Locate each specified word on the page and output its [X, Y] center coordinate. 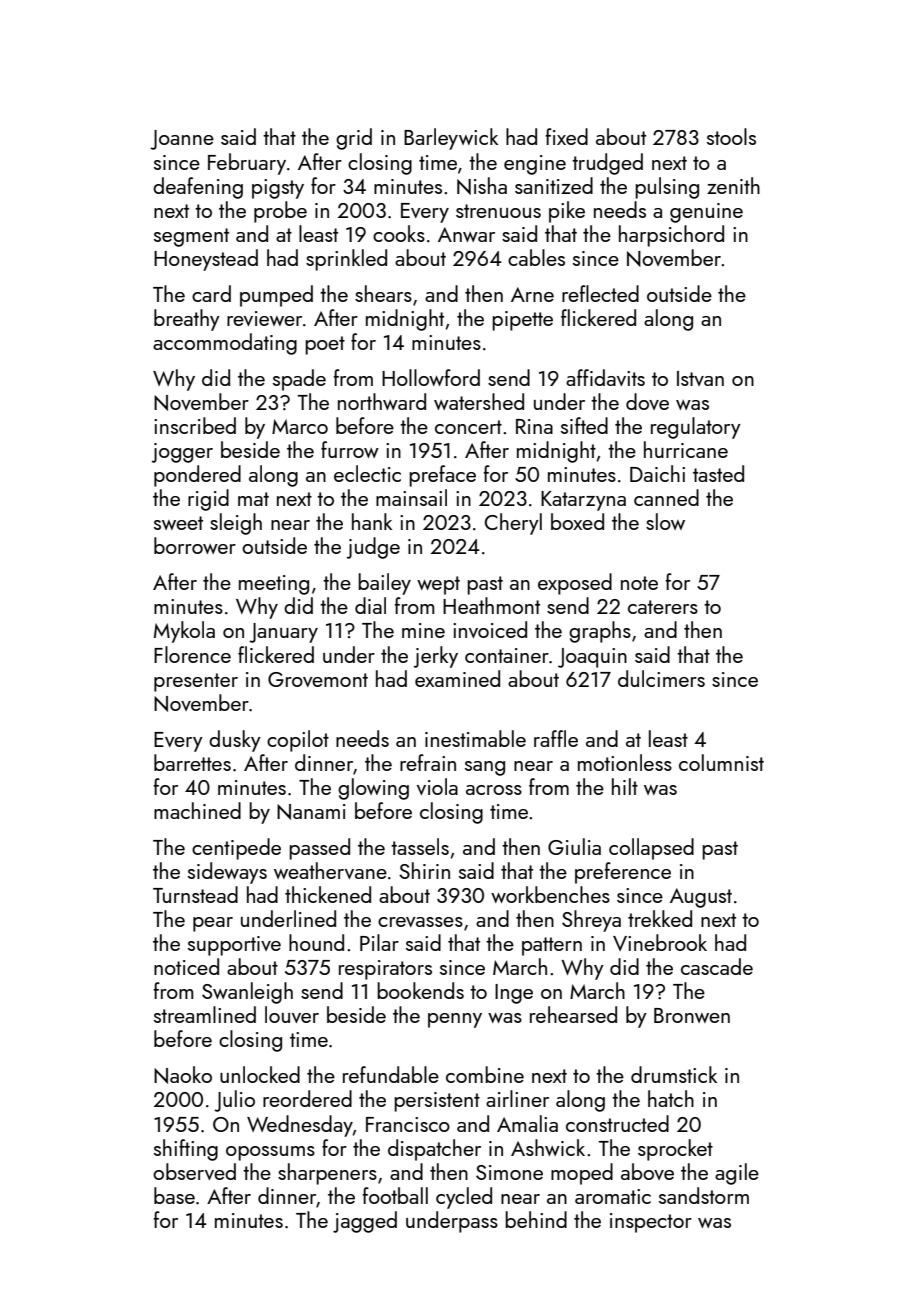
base [174, 1195]
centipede [236, 849]
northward [382, 401]
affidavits [605, 377]
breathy [187, 320]
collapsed [651, 849]
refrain [428, 762]
